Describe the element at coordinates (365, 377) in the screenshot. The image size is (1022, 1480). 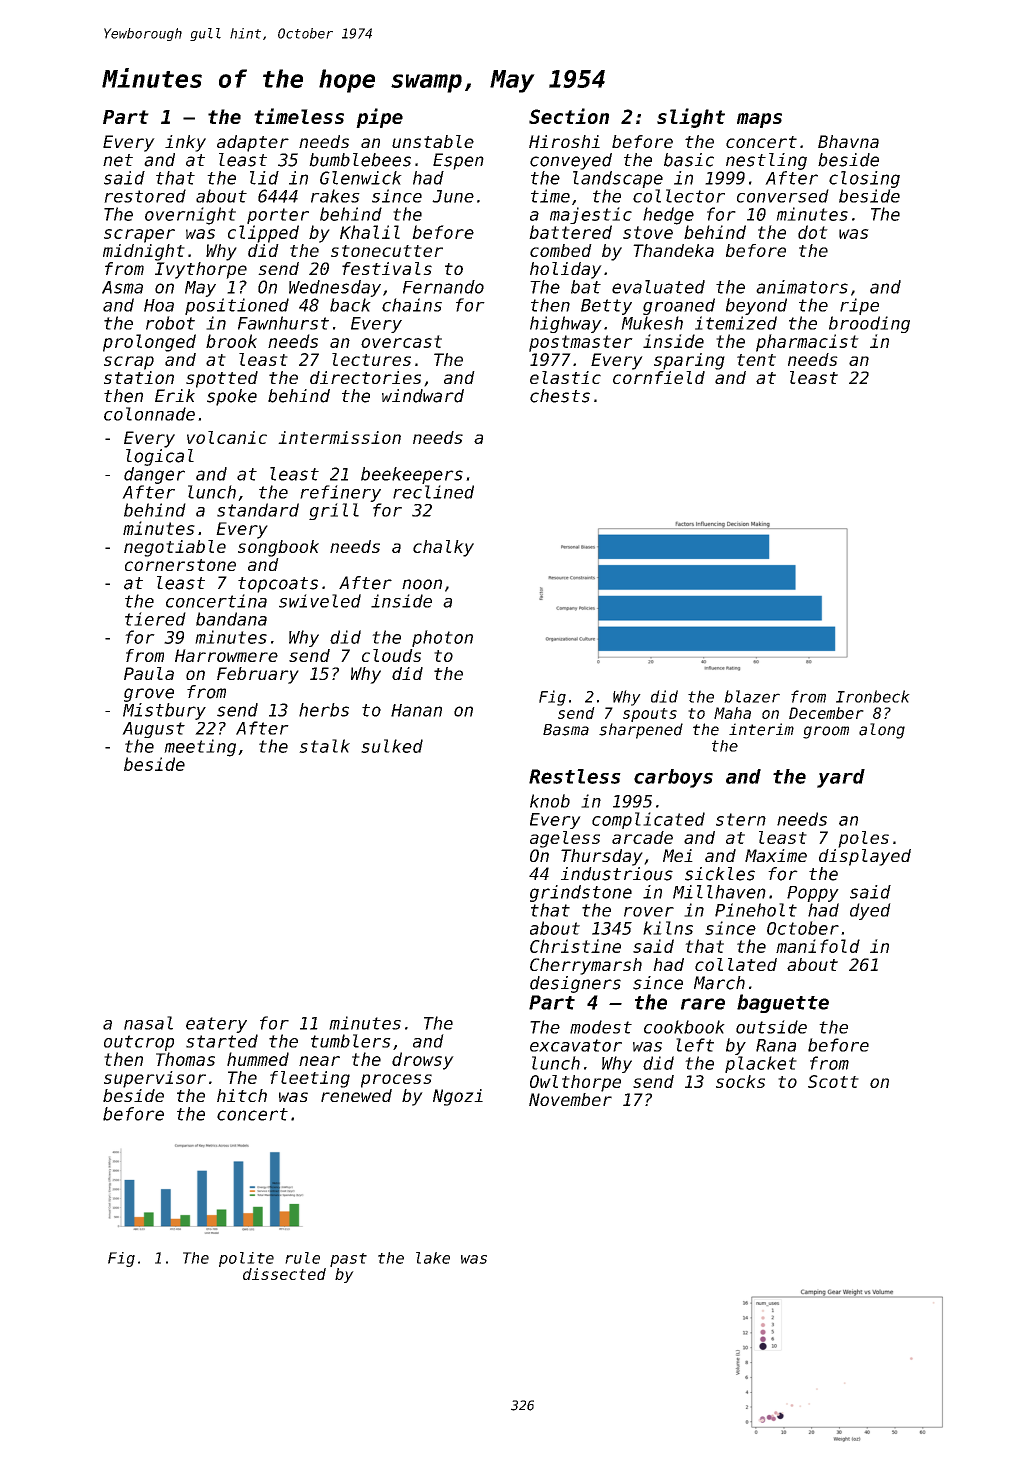
I see `directories` at that location.
